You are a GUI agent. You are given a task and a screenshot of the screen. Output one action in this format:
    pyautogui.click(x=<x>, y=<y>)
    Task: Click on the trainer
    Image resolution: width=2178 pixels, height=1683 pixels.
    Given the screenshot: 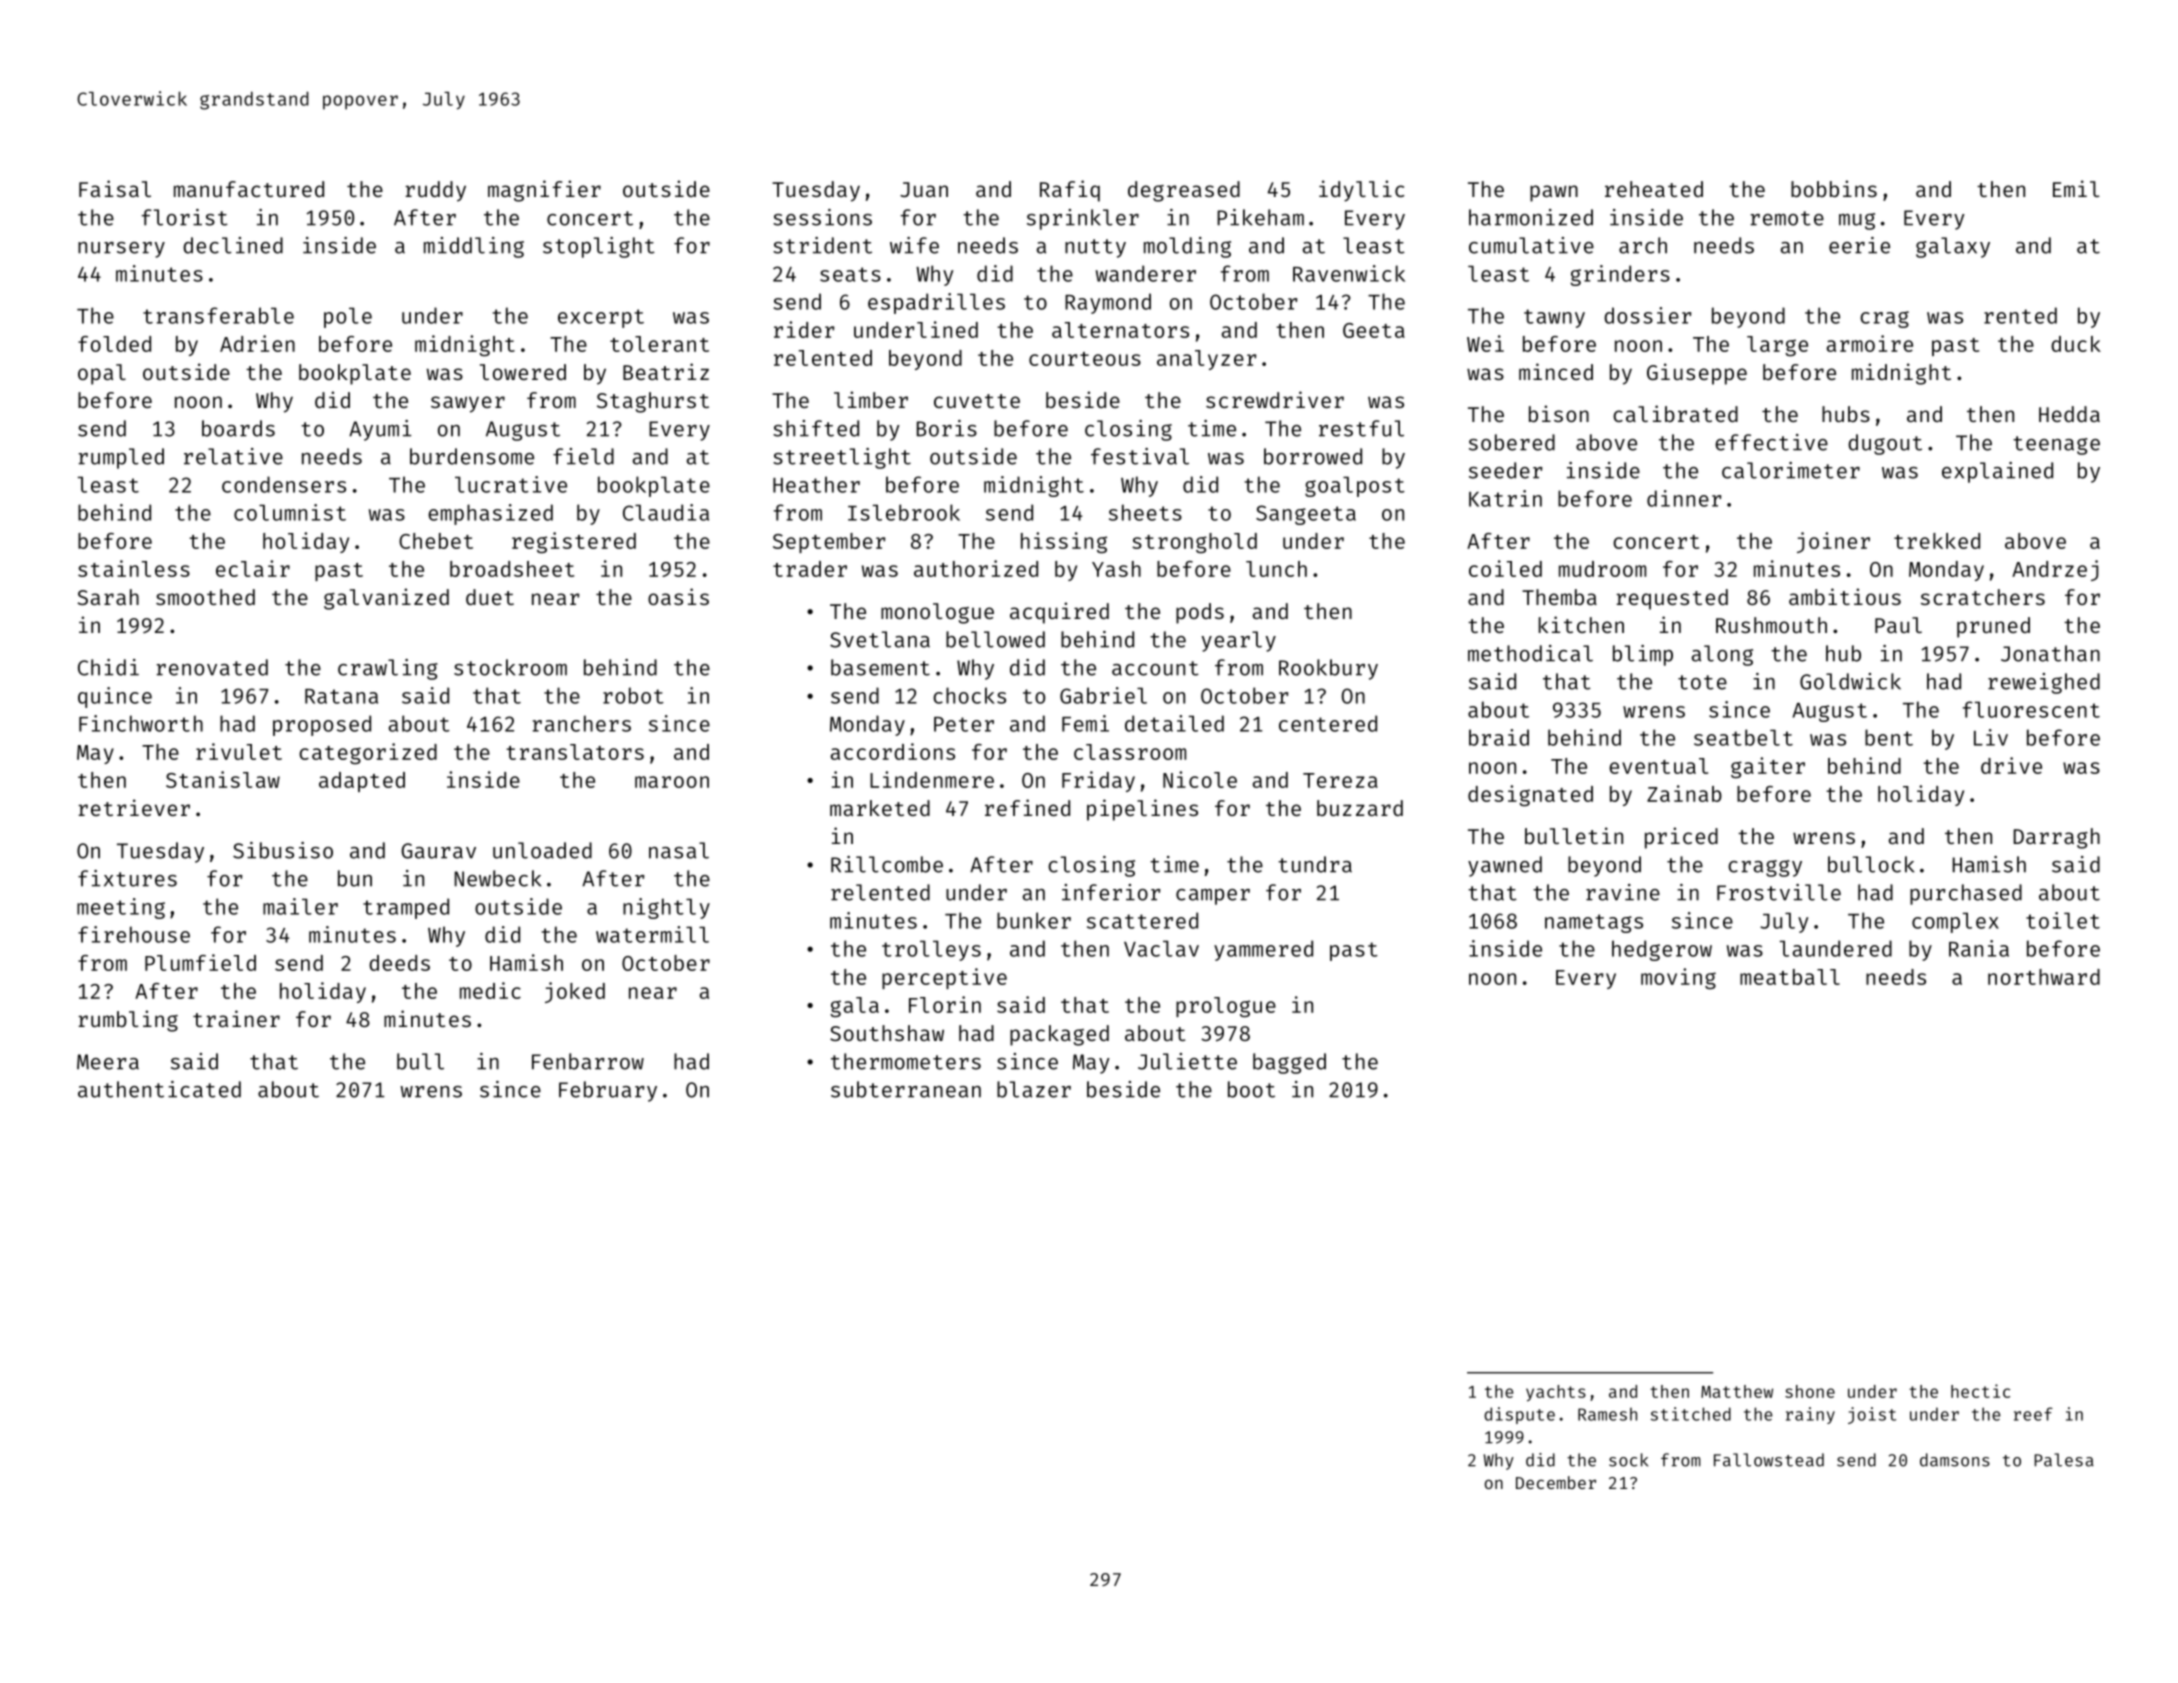 What is the action you would take?
    pyautogui.click(x=236, y=1018)
